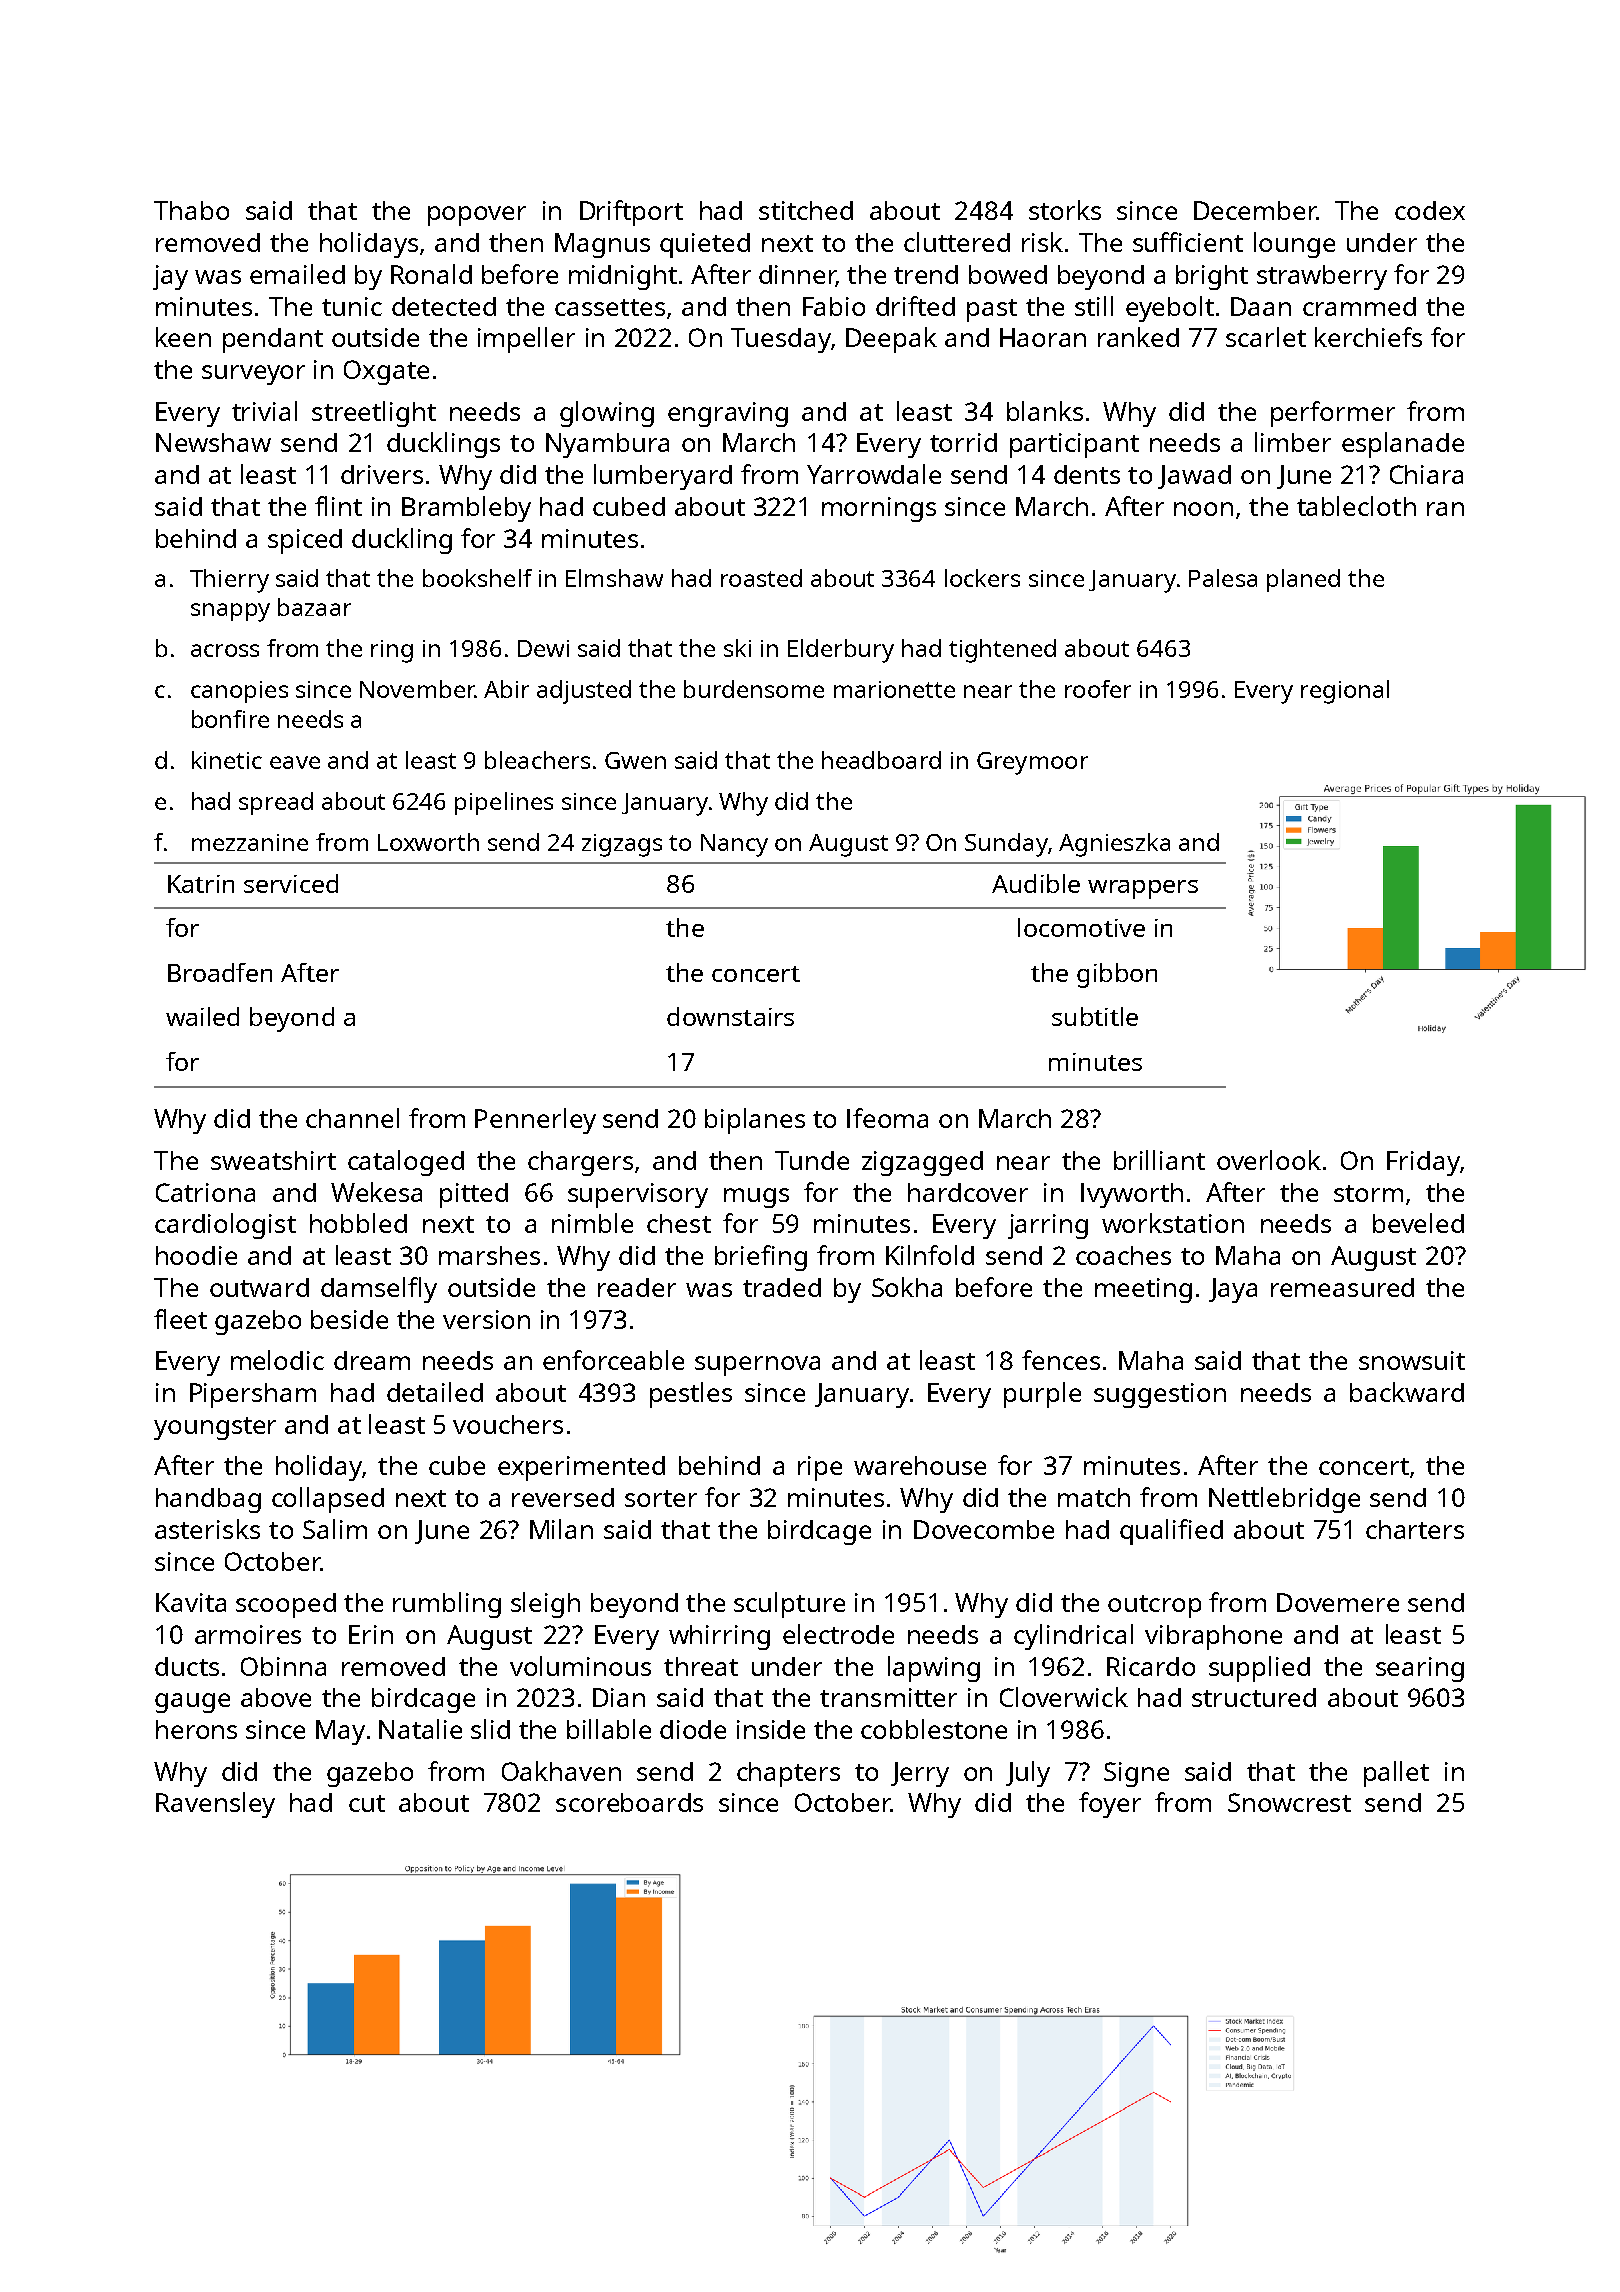  Describe the element at coordinates (1303, 580) in the screenshot. I see `planed` at that location.
